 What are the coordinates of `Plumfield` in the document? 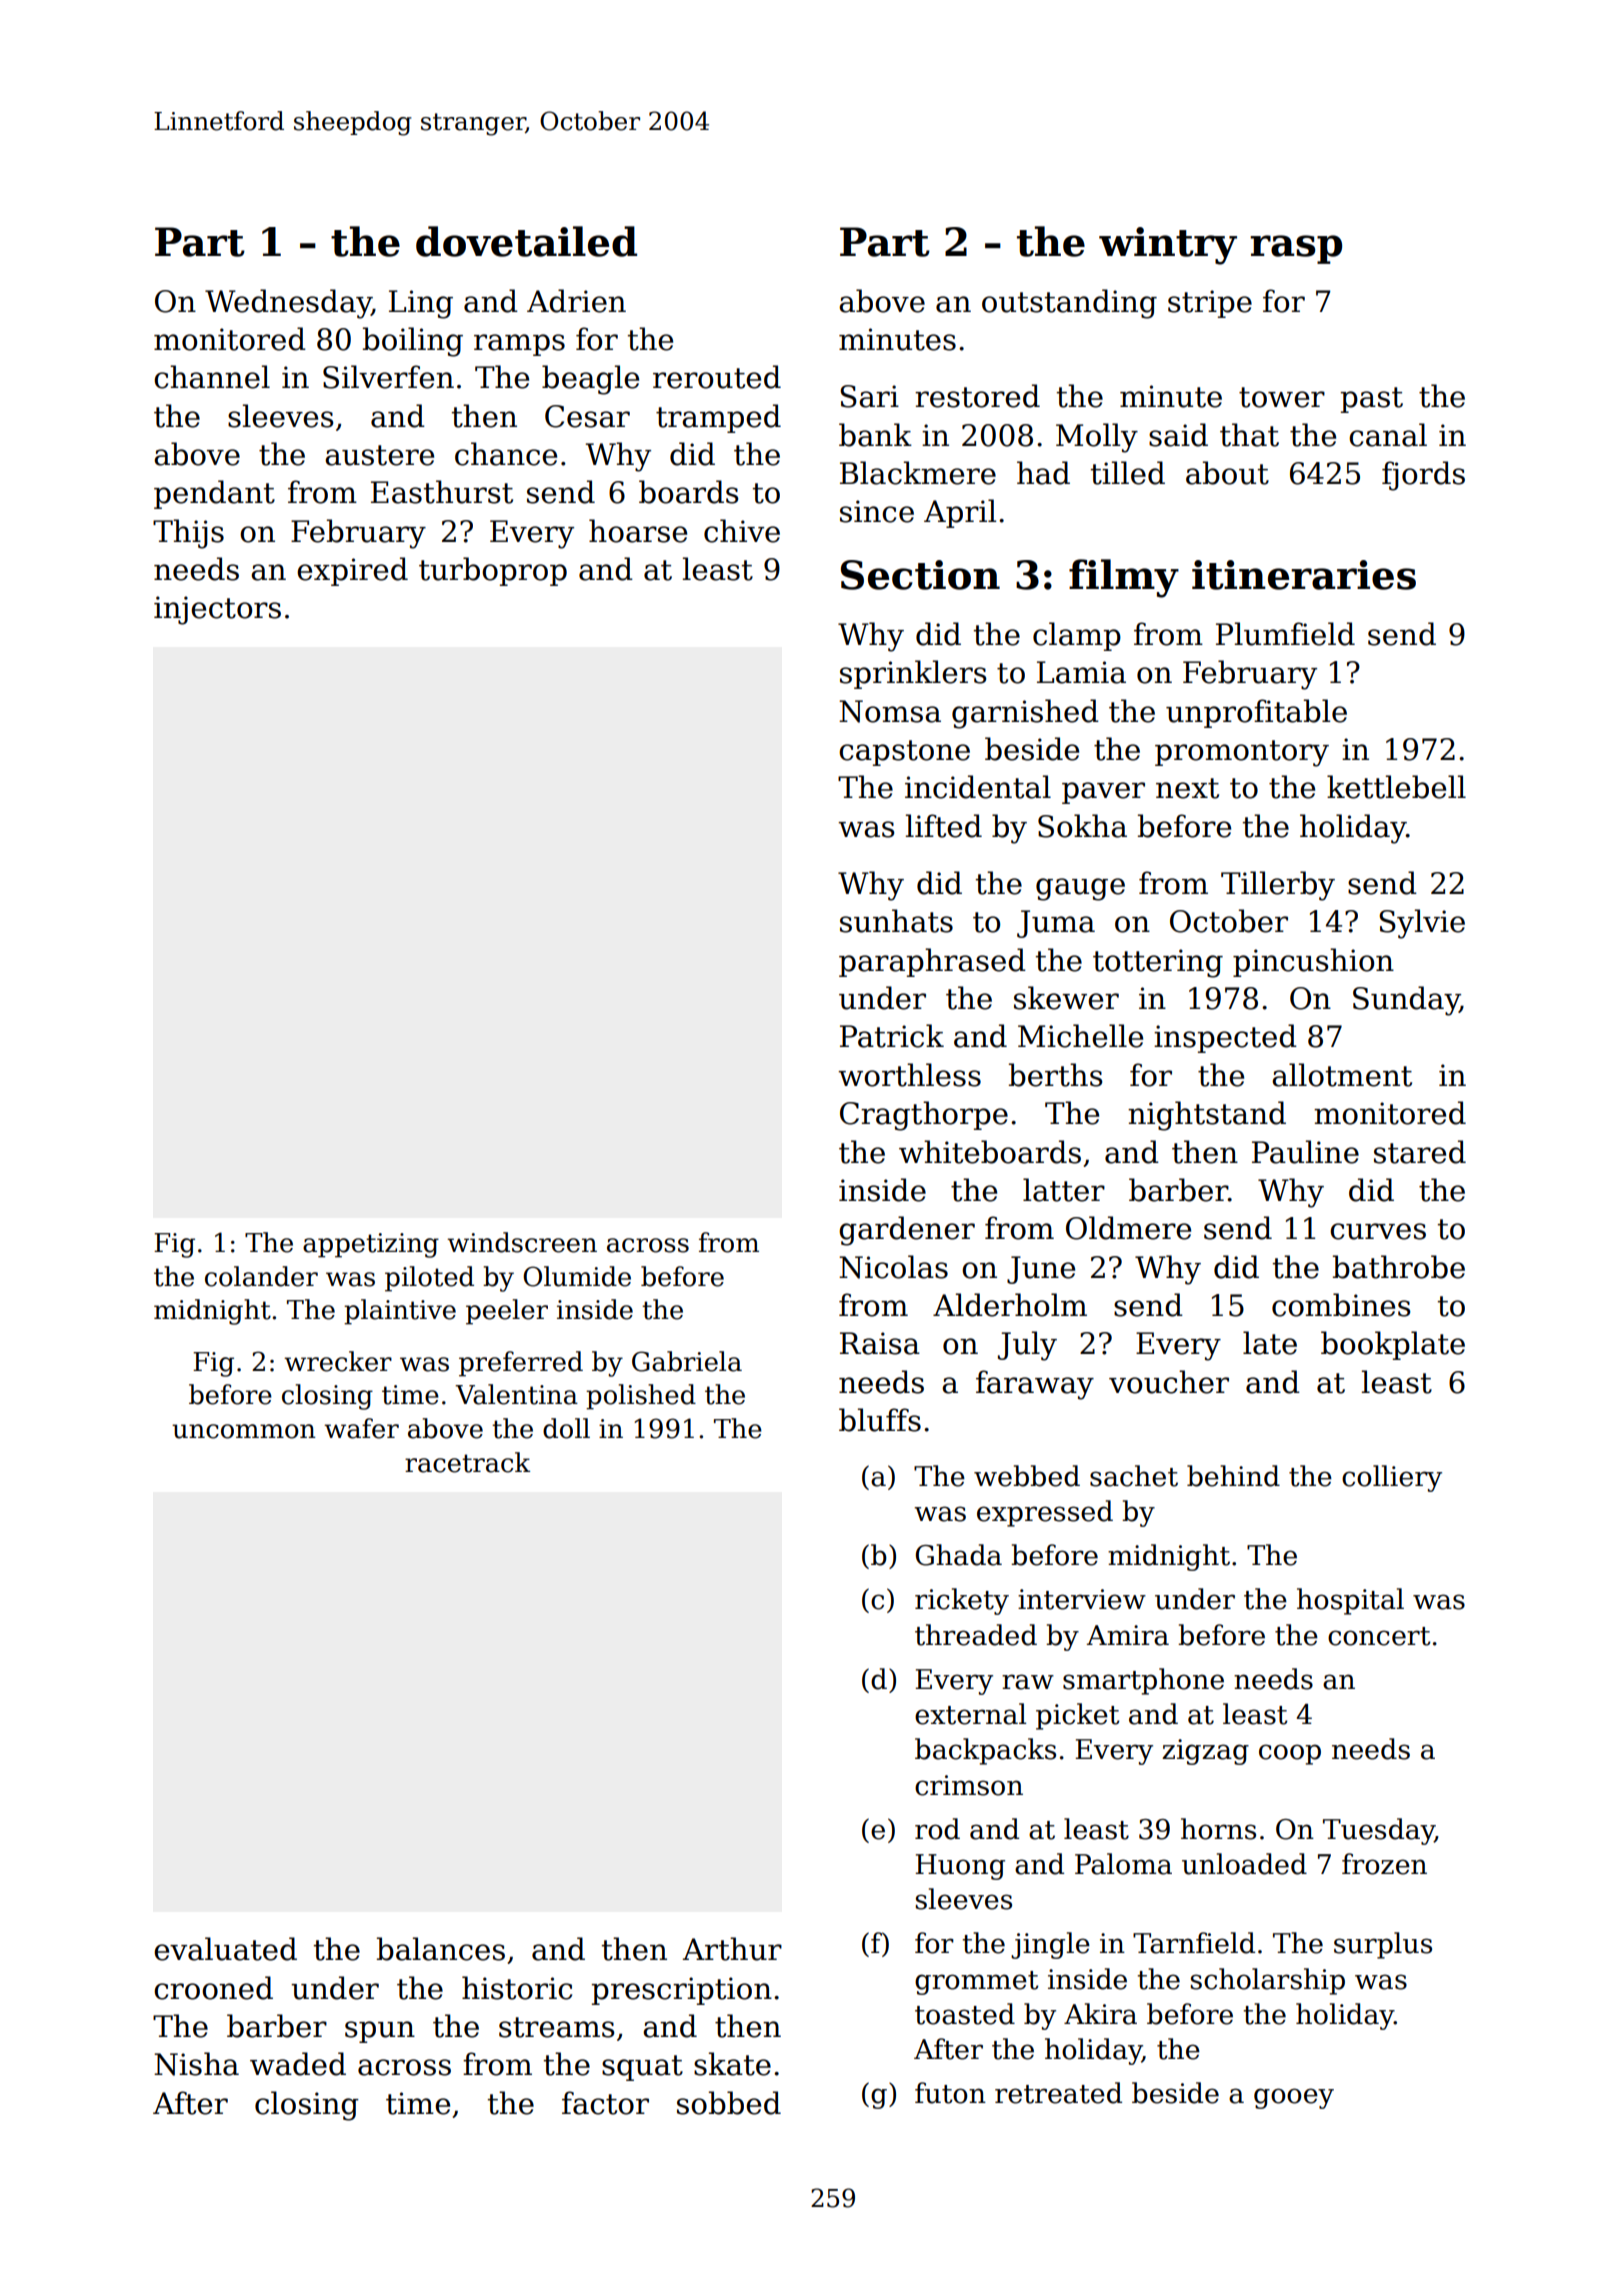 It's located at (1285, 634).
